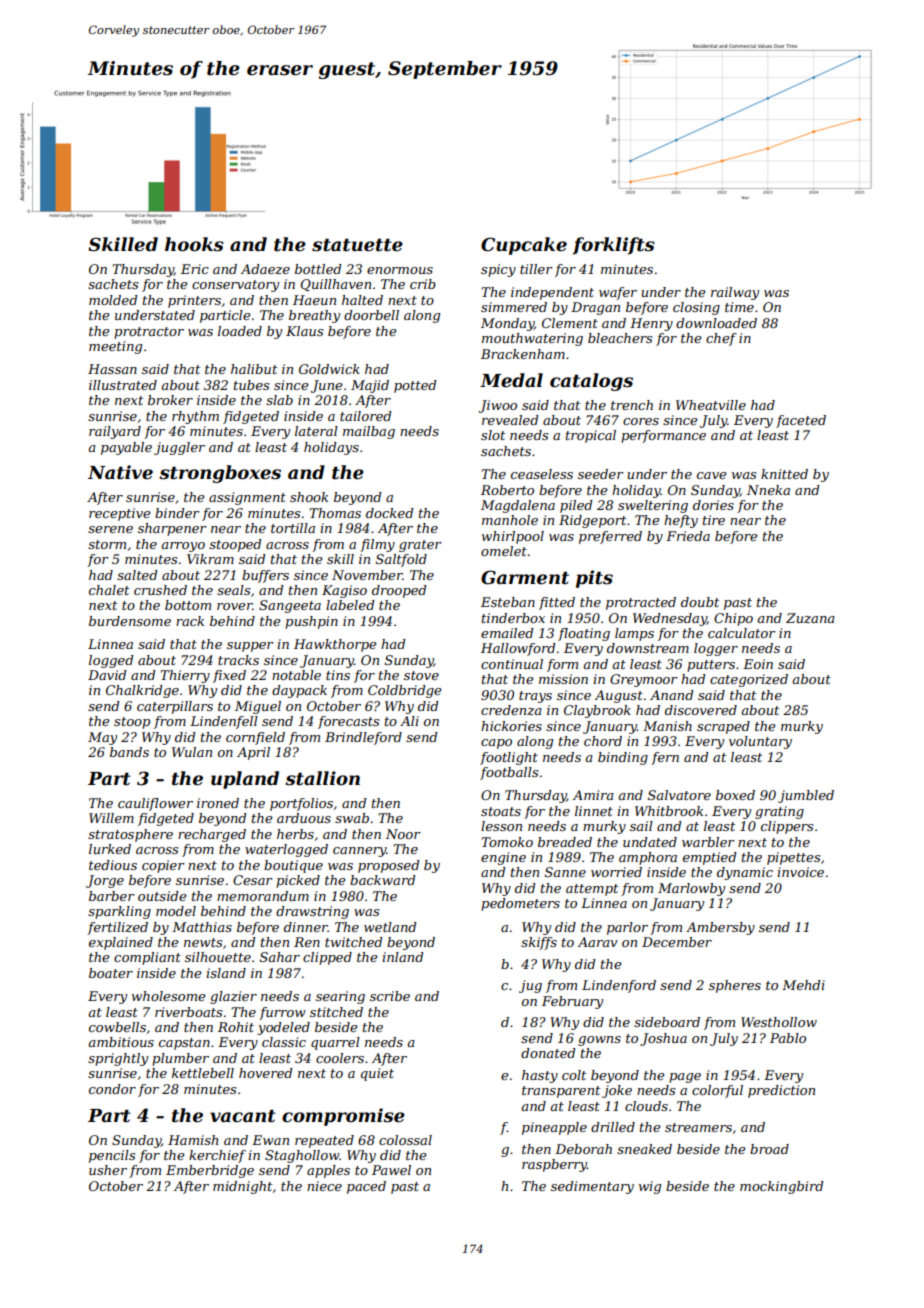 This screenshot has height=1308, width=924. What do you see at coordinates (194, 244) in the screenshot?
I see `hooks` at bounding box center [194, 244].
